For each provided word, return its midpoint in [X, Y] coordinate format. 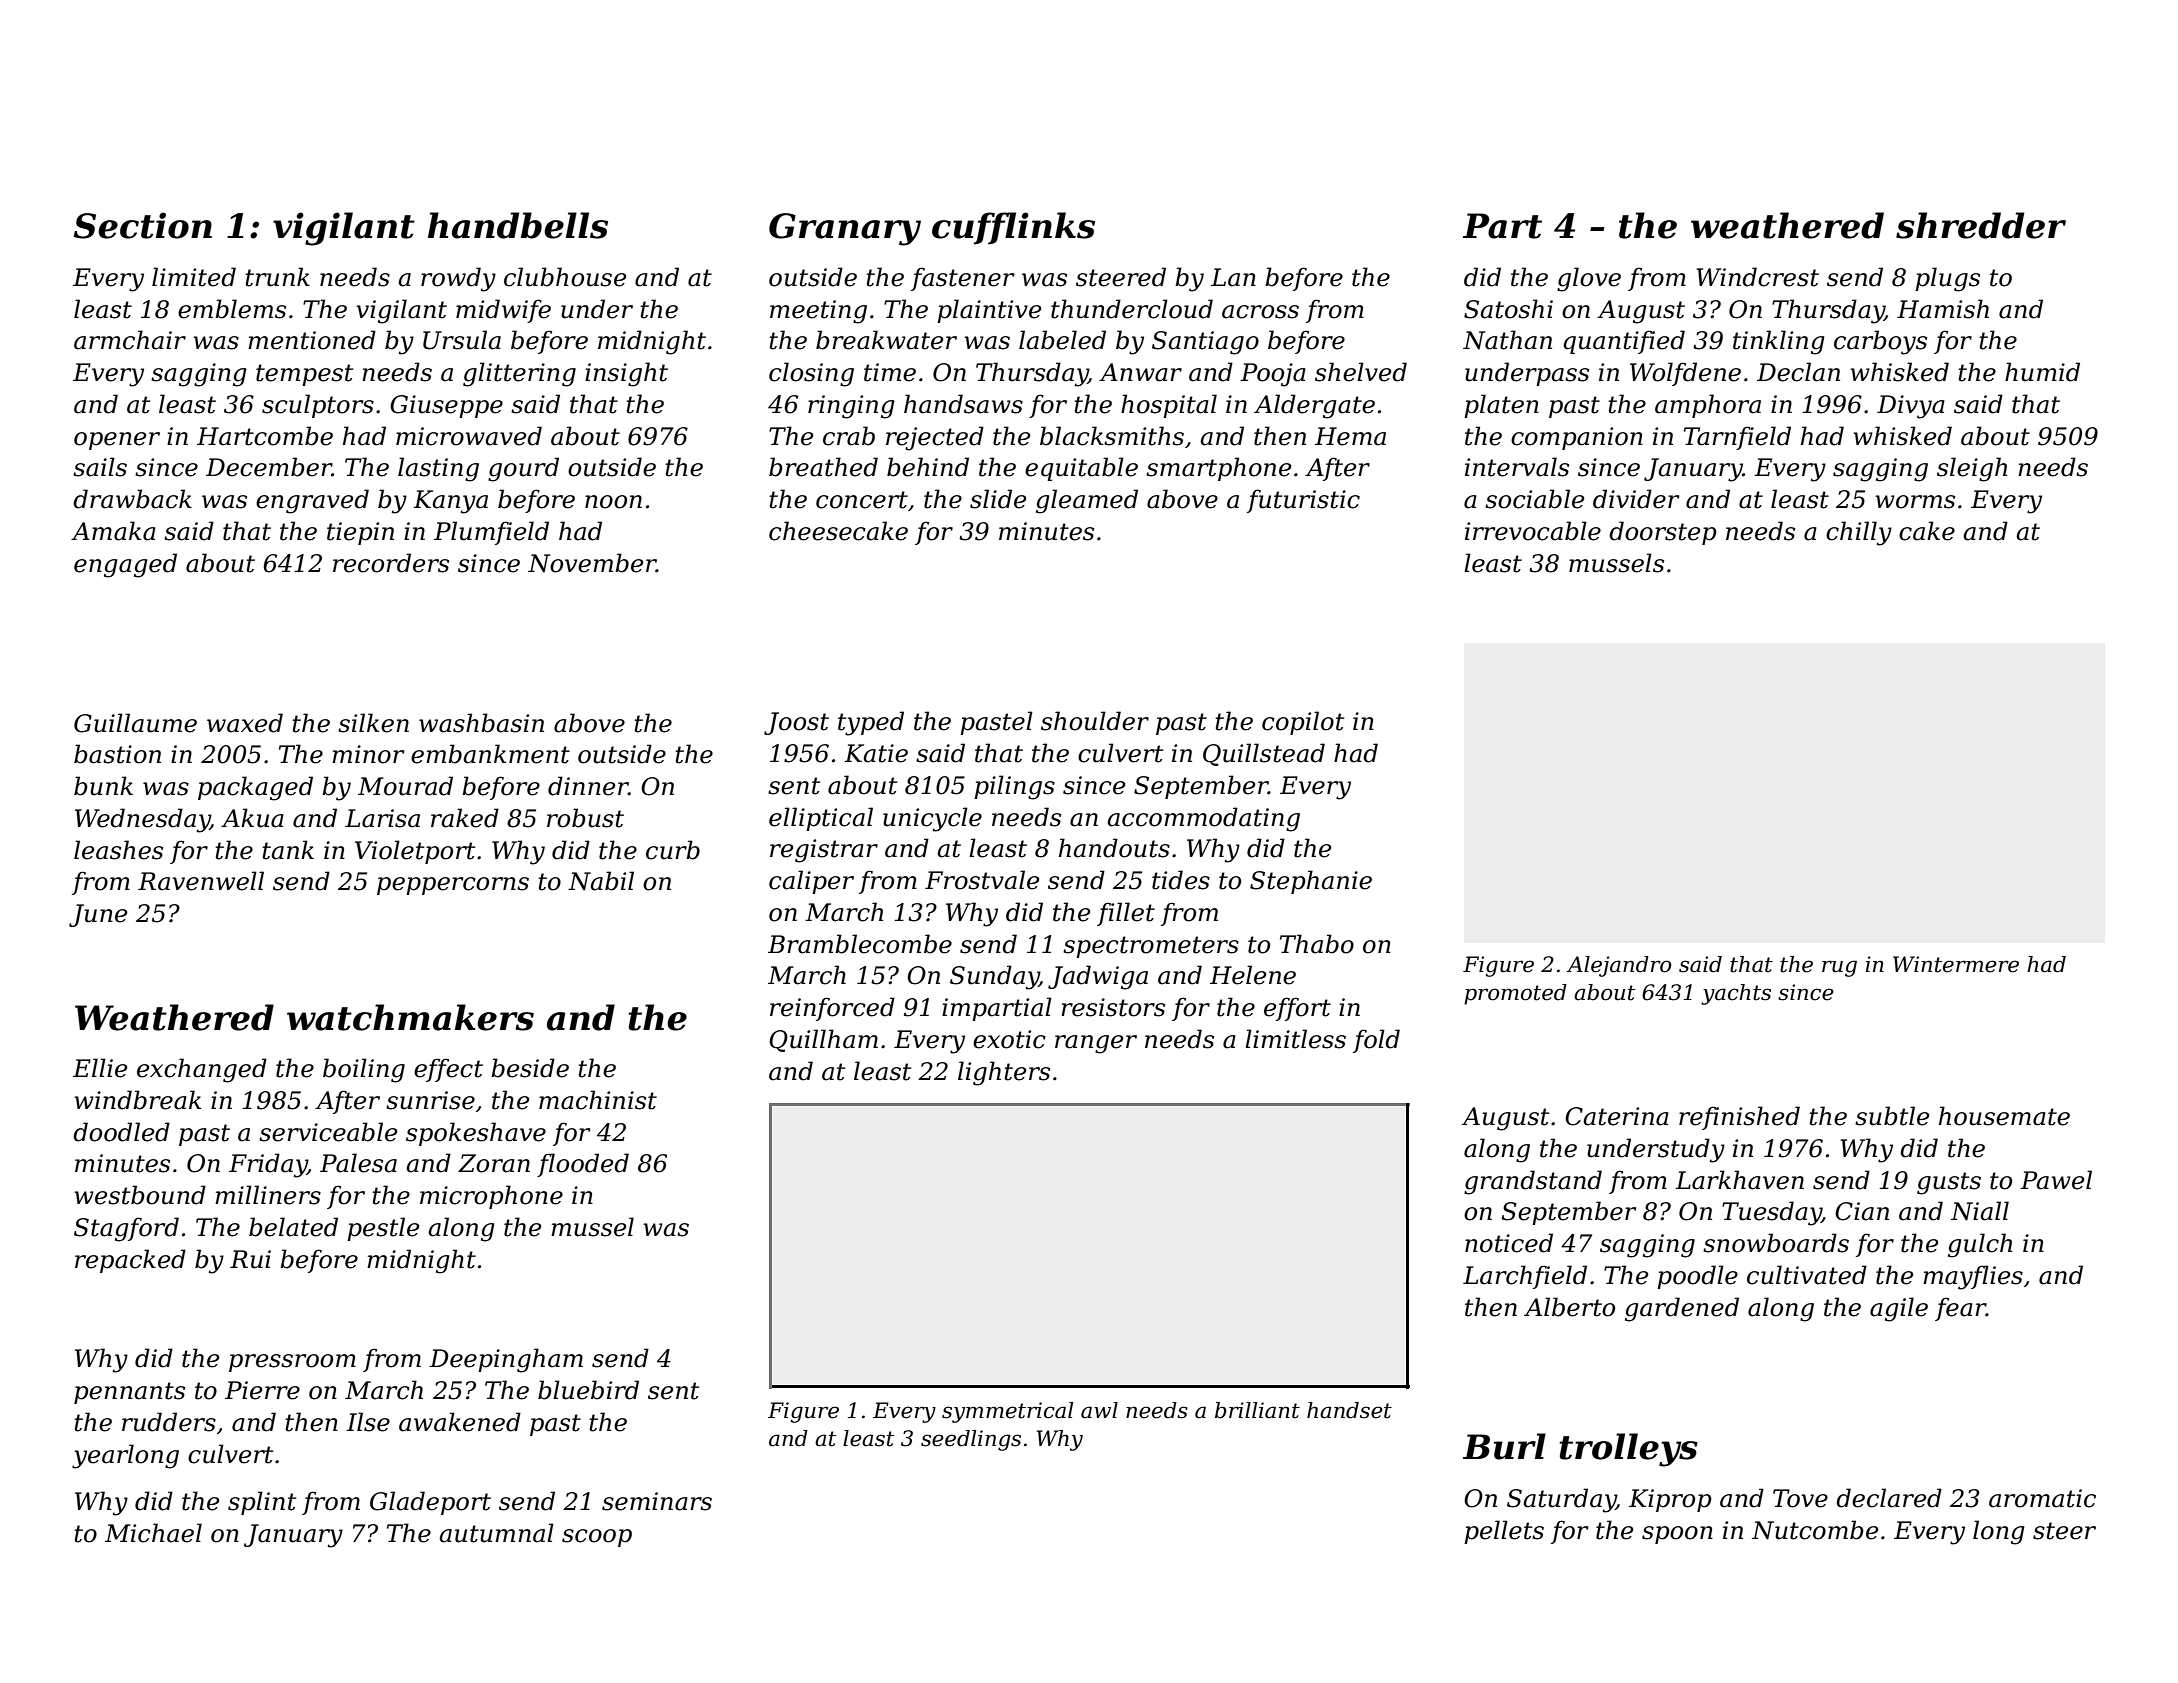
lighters [1004, 1073]
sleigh [1972, 469]
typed [871, 723]
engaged [125, 565]
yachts [1736, 994]
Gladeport [430, 1503]
